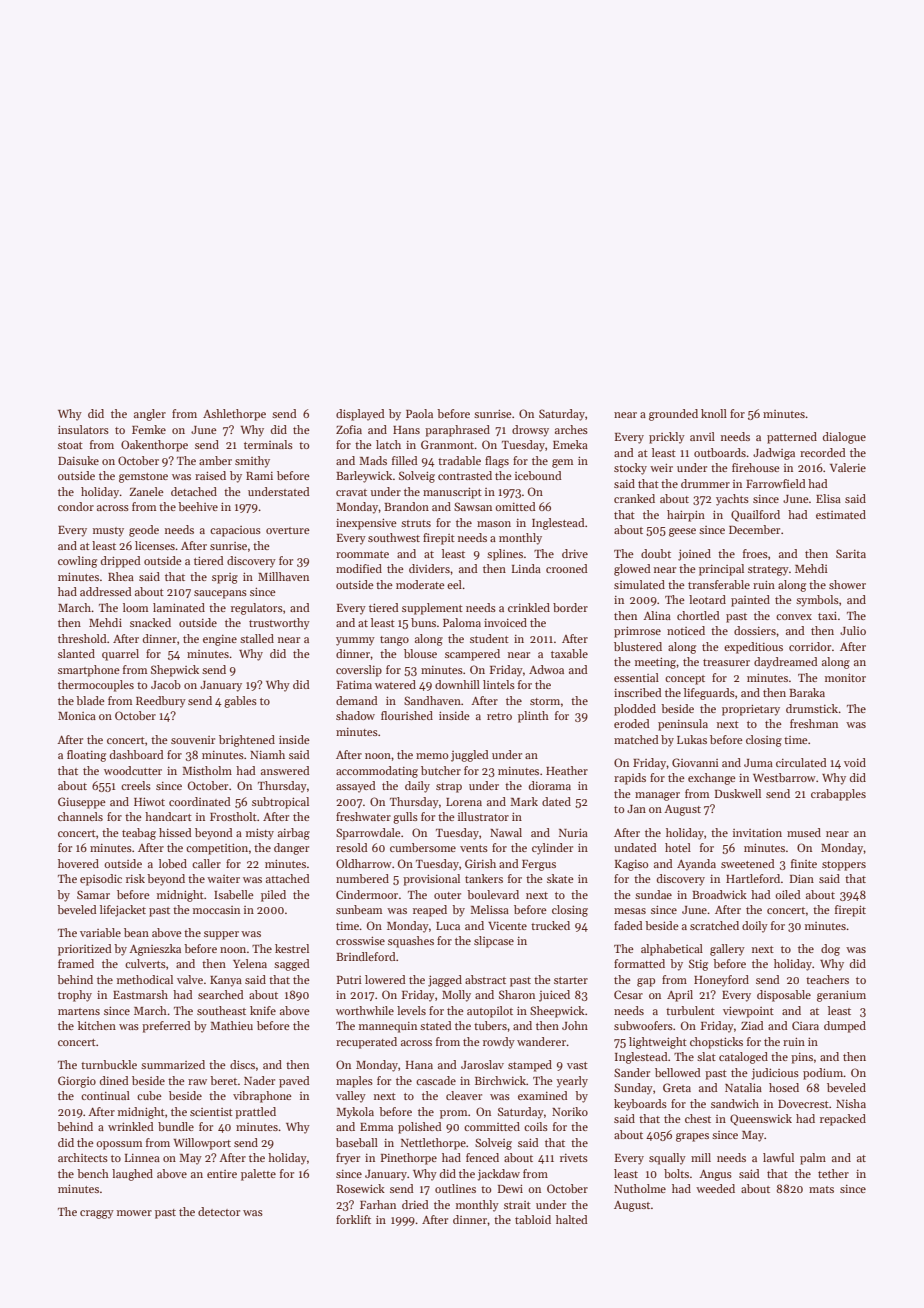 This document has width=924, height=1308. I want to click on kitchen, so click(97, 1025).
